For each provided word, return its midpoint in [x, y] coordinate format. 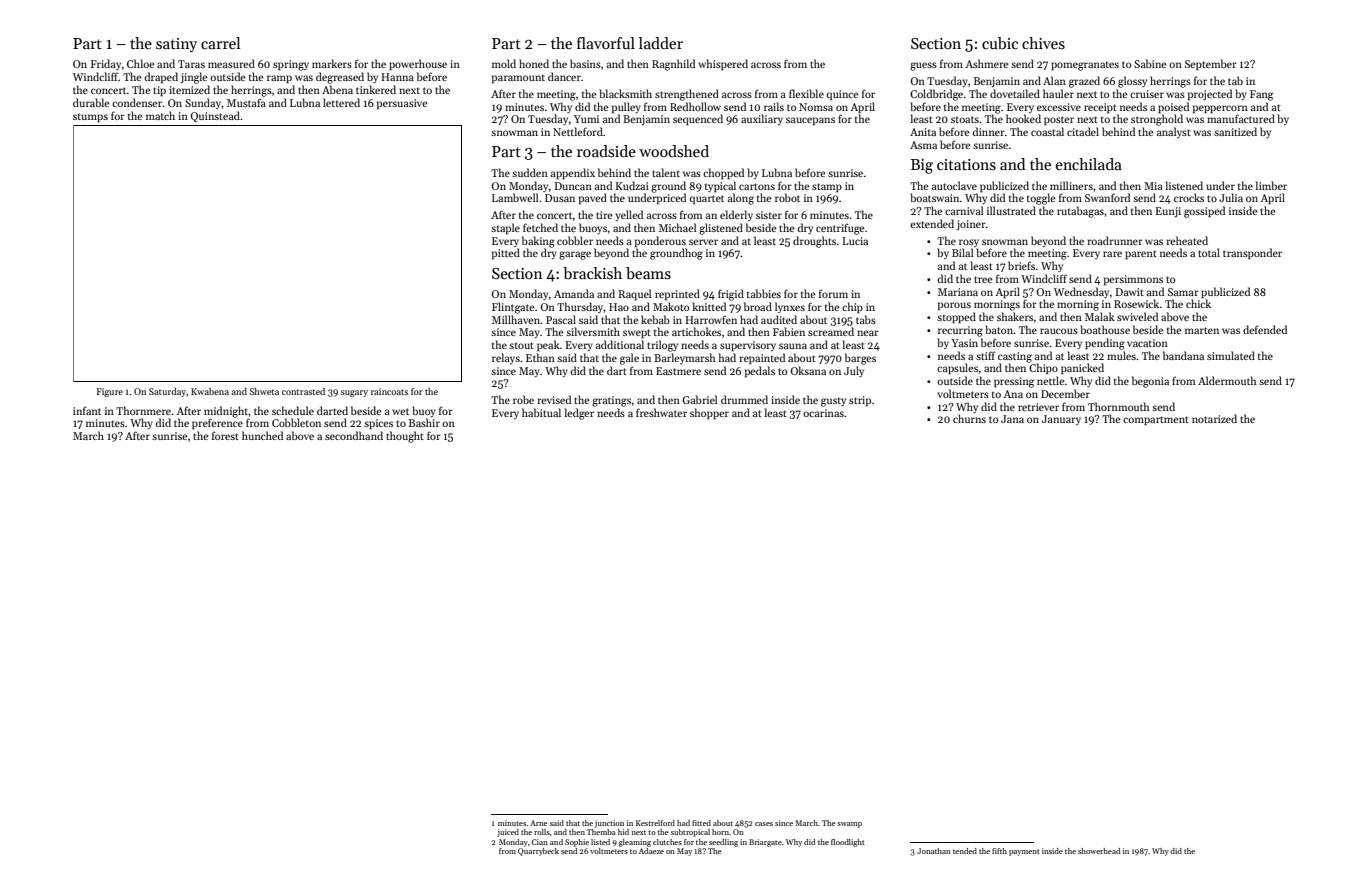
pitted [506, 253]
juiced [508, 833]
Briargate [765, 843]
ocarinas [823, 413]
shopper [709, 414]
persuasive [402, 104]
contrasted [303, 391]
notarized [1214, 418]
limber [1271, 185]
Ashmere [987, 63]
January [1061, 420]
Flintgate [513, 308]
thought [405, 437]
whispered [723, 65]
